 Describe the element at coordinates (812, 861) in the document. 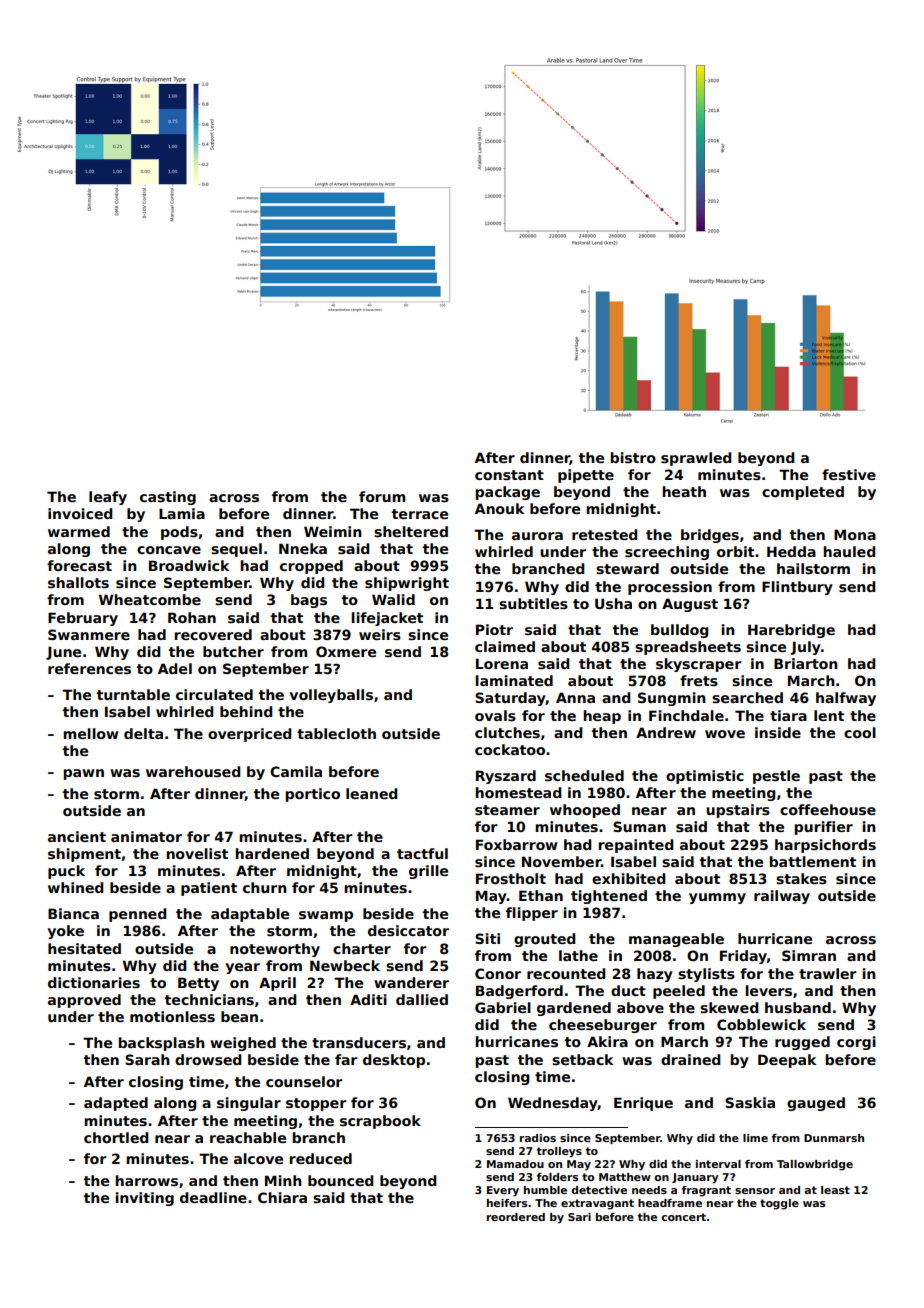

I see `battlement` at that location.
